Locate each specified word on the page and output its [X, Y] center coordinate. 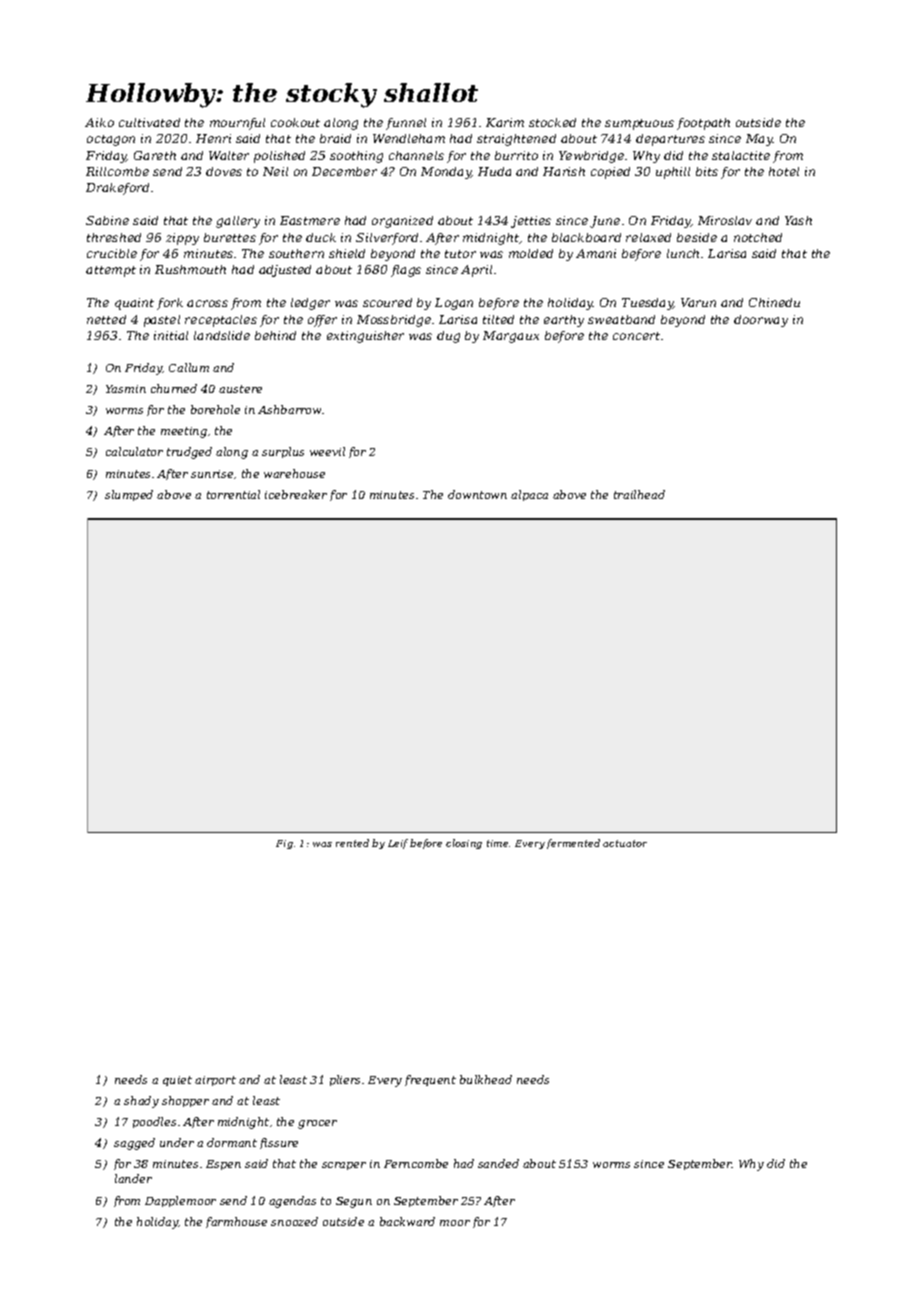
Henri [213, 138]
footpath [703, 124]
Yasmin [126, 389]
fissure [279, 1143]
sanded [498, 1163]
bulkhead [486, 1079]
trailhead [639, 494]
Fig [284, 844]
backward [407, 1221]
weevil [327, 451]
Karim [505, 122]
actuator [625, 843]
